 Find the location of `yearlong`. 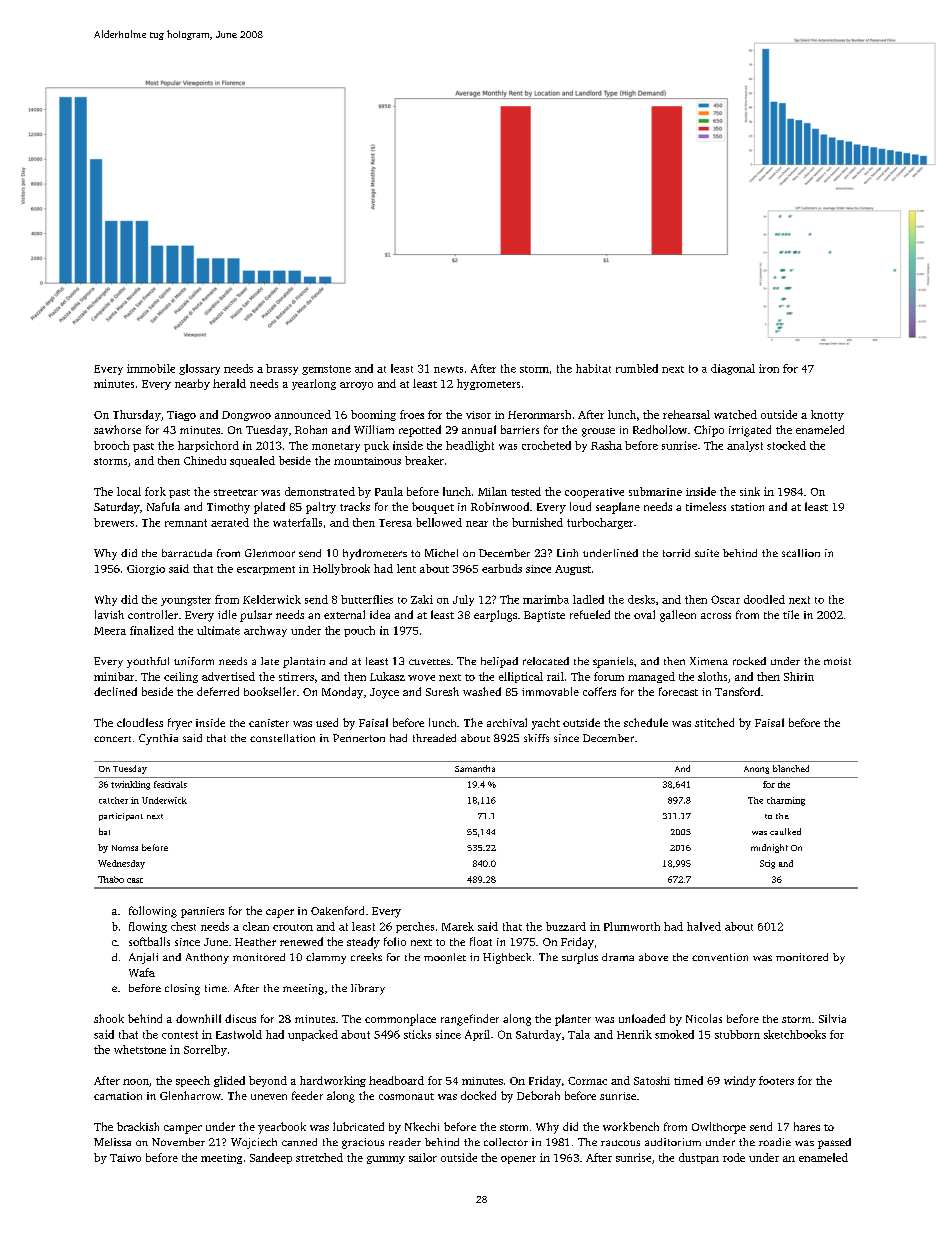

yearlong is located at coordinates (314, 384).
